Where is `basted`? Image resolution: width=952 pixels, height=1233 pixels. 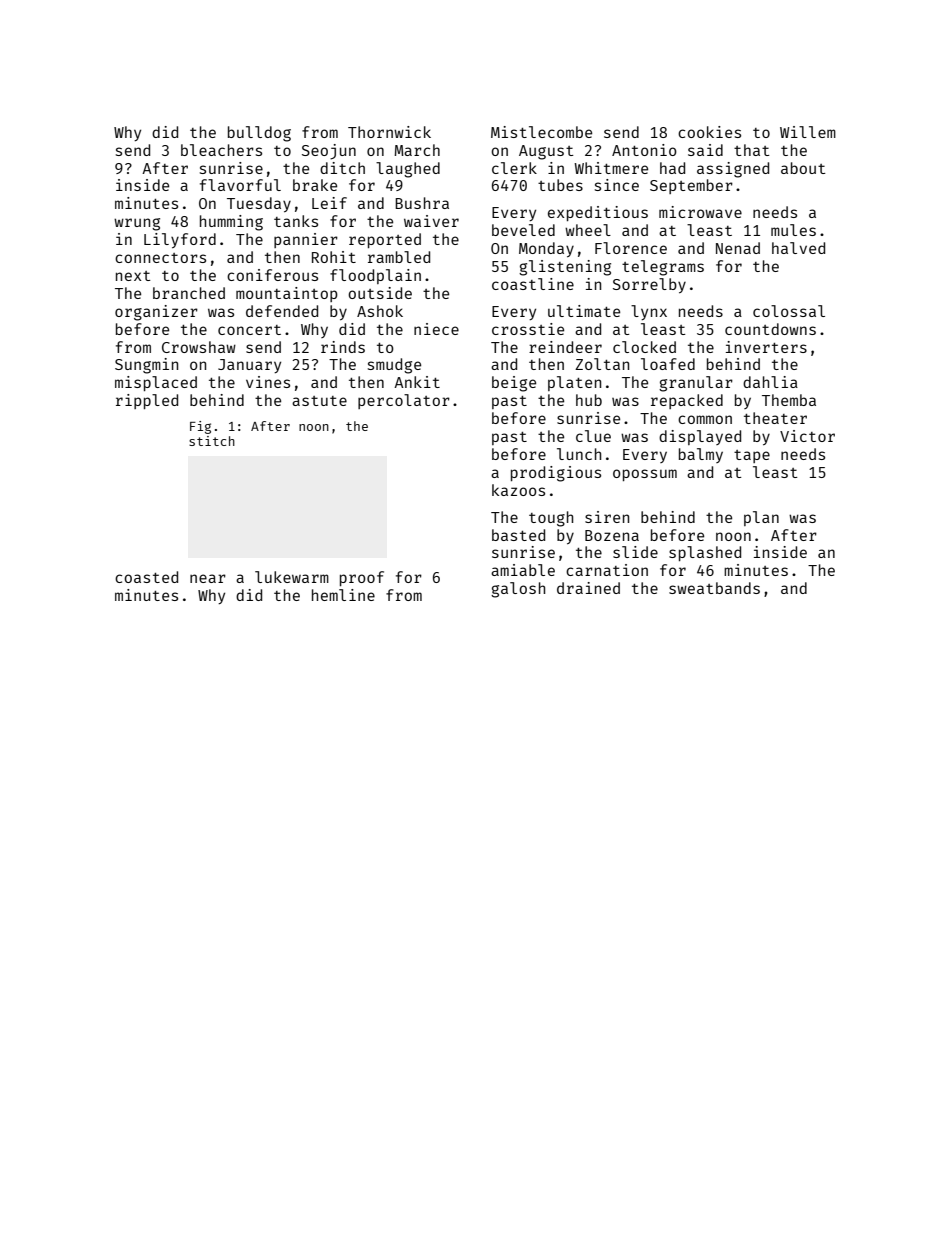
basted is located at coordinates (518, 535).
